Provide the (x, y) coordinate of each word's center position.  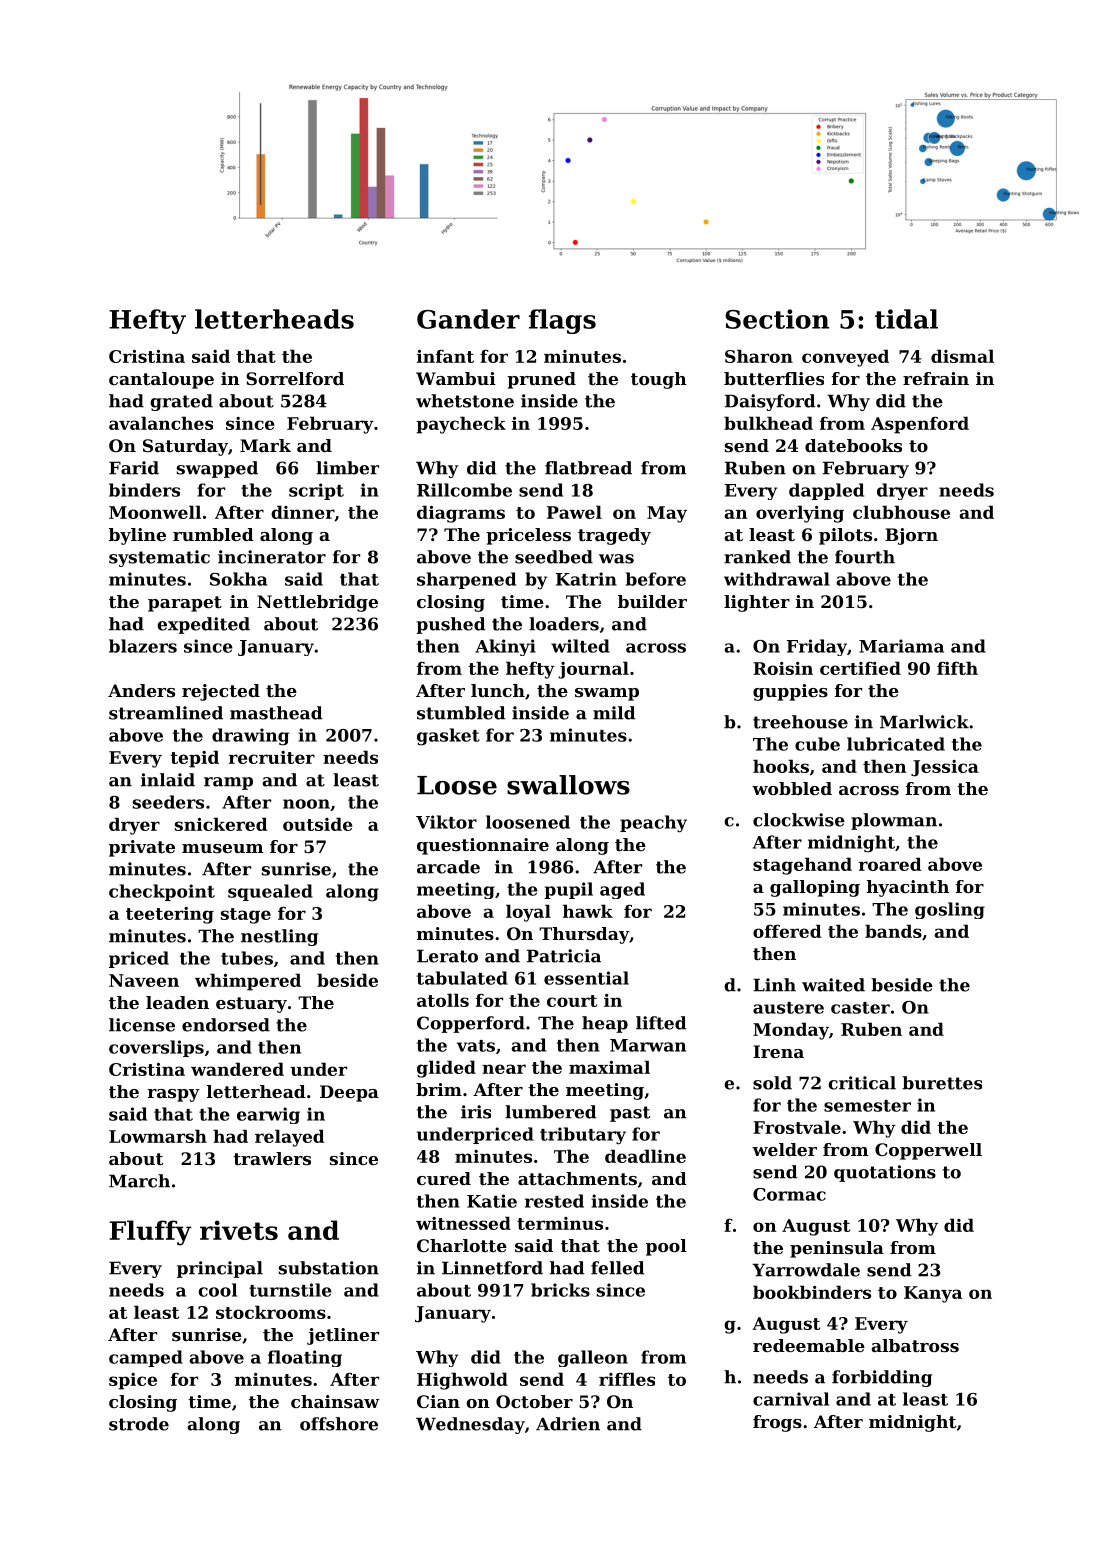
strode (139, 1424)
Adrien (568, 1424)
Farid (134, 468)
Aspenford (920, 425)
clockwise (799, 820)
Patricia (564, 956)
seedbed (554, 557)
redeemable (809, 1345)
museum (223, 848)
